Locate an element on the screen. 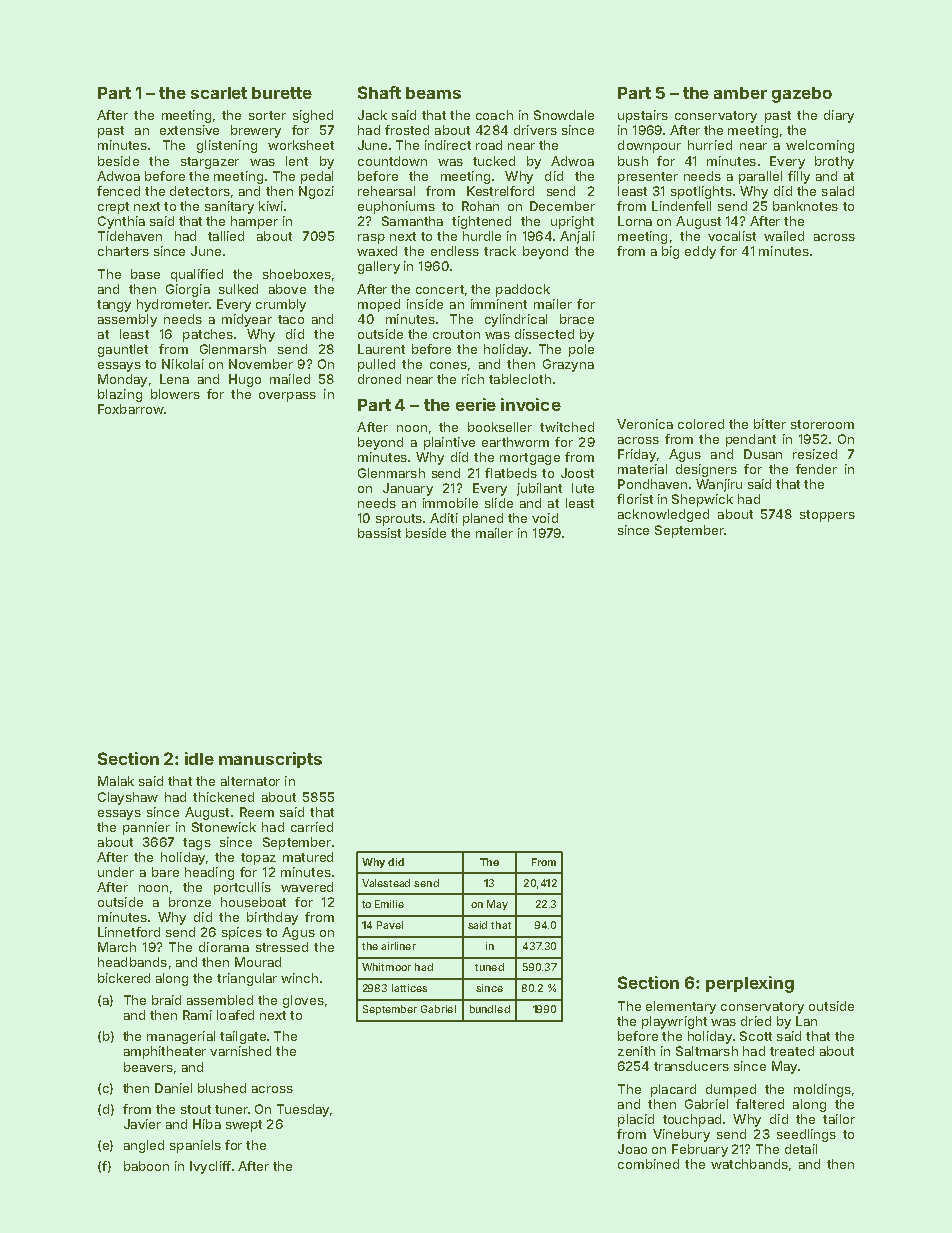 This screenshot has width=952, height=1233. void is located at coordinates (545, 518).
